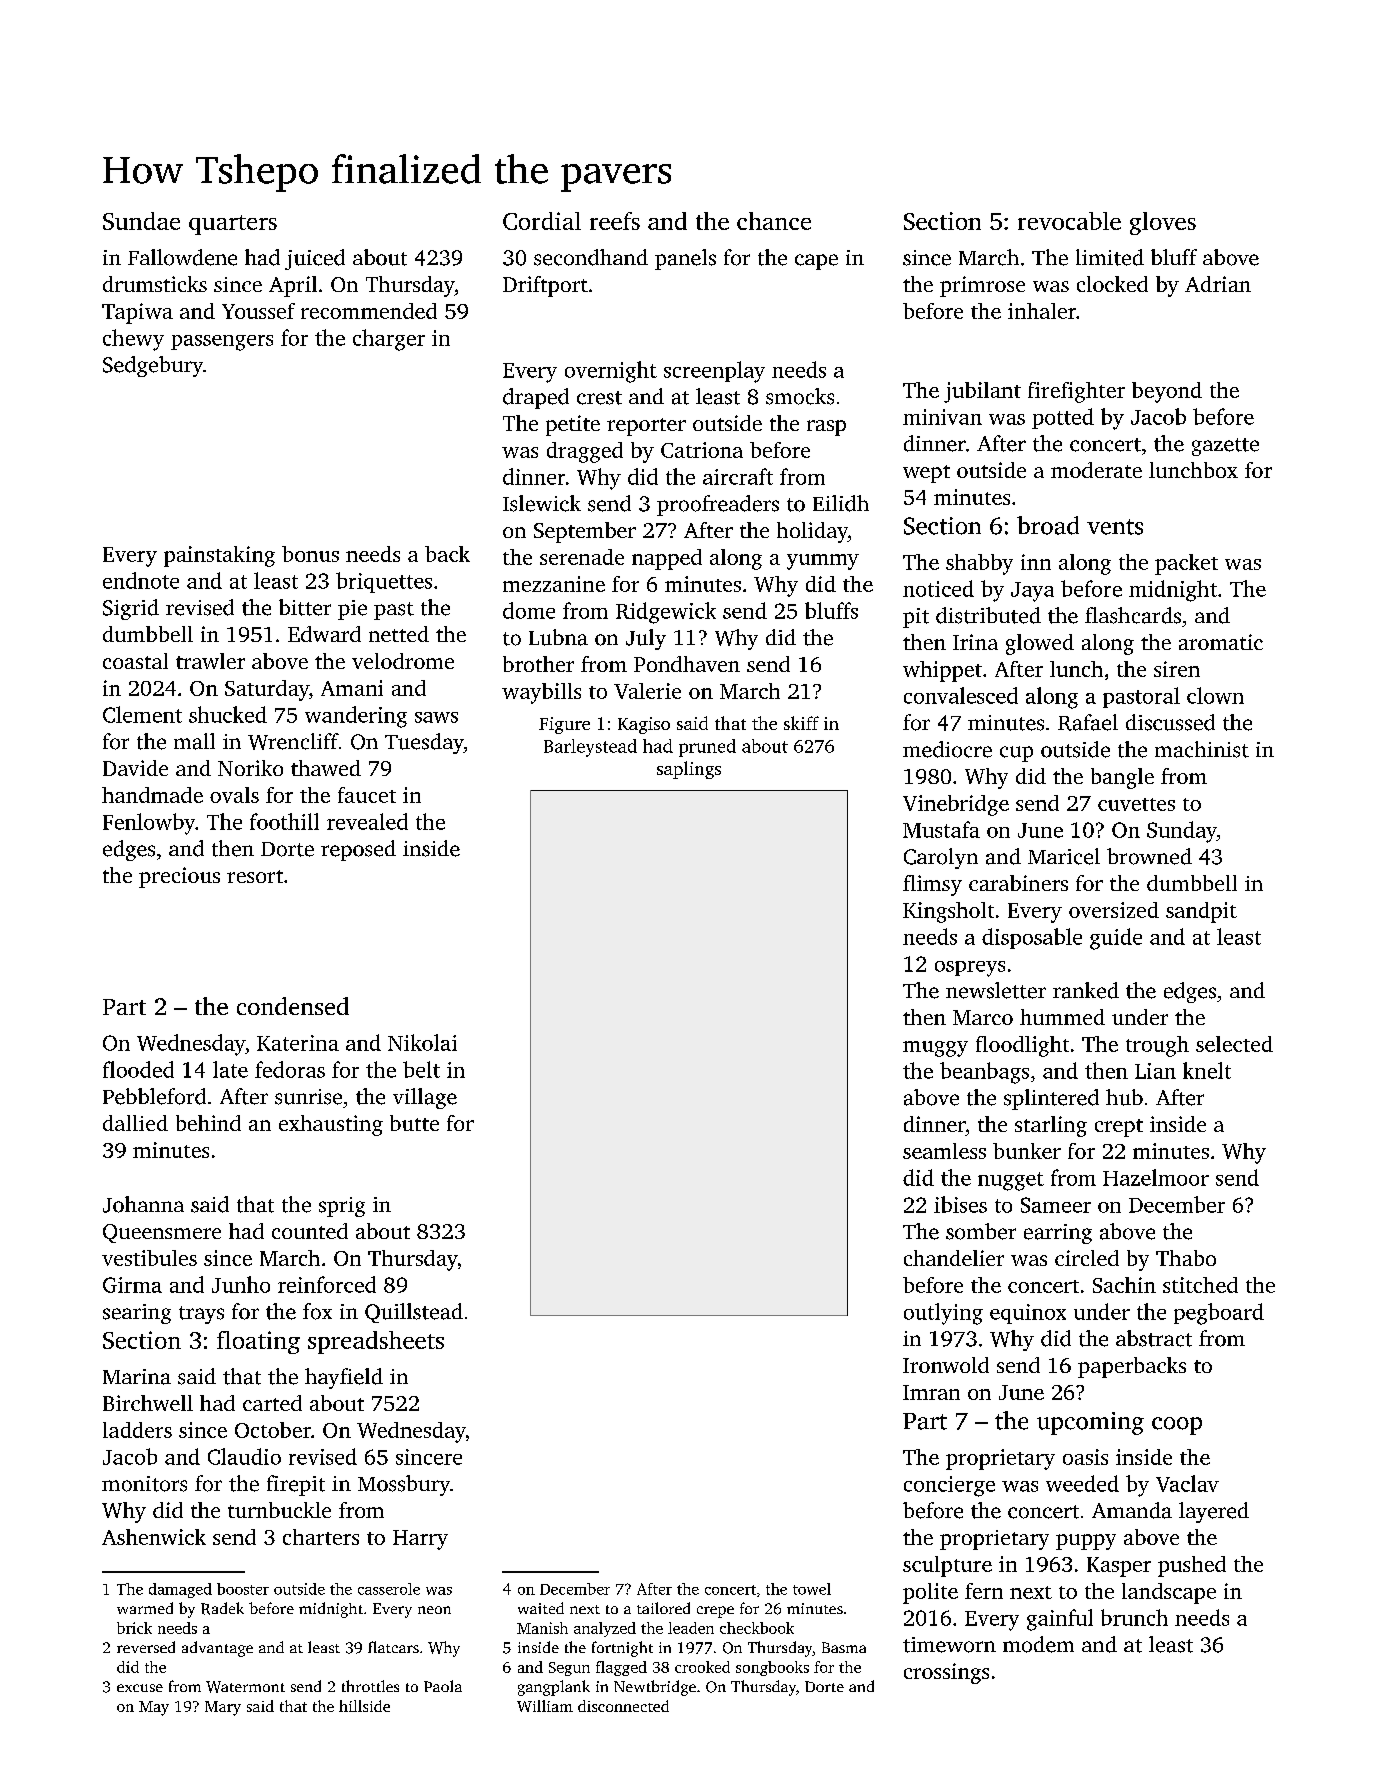 The image size is (1378, 1783). I want to click on passengers, so click(222, 343).
